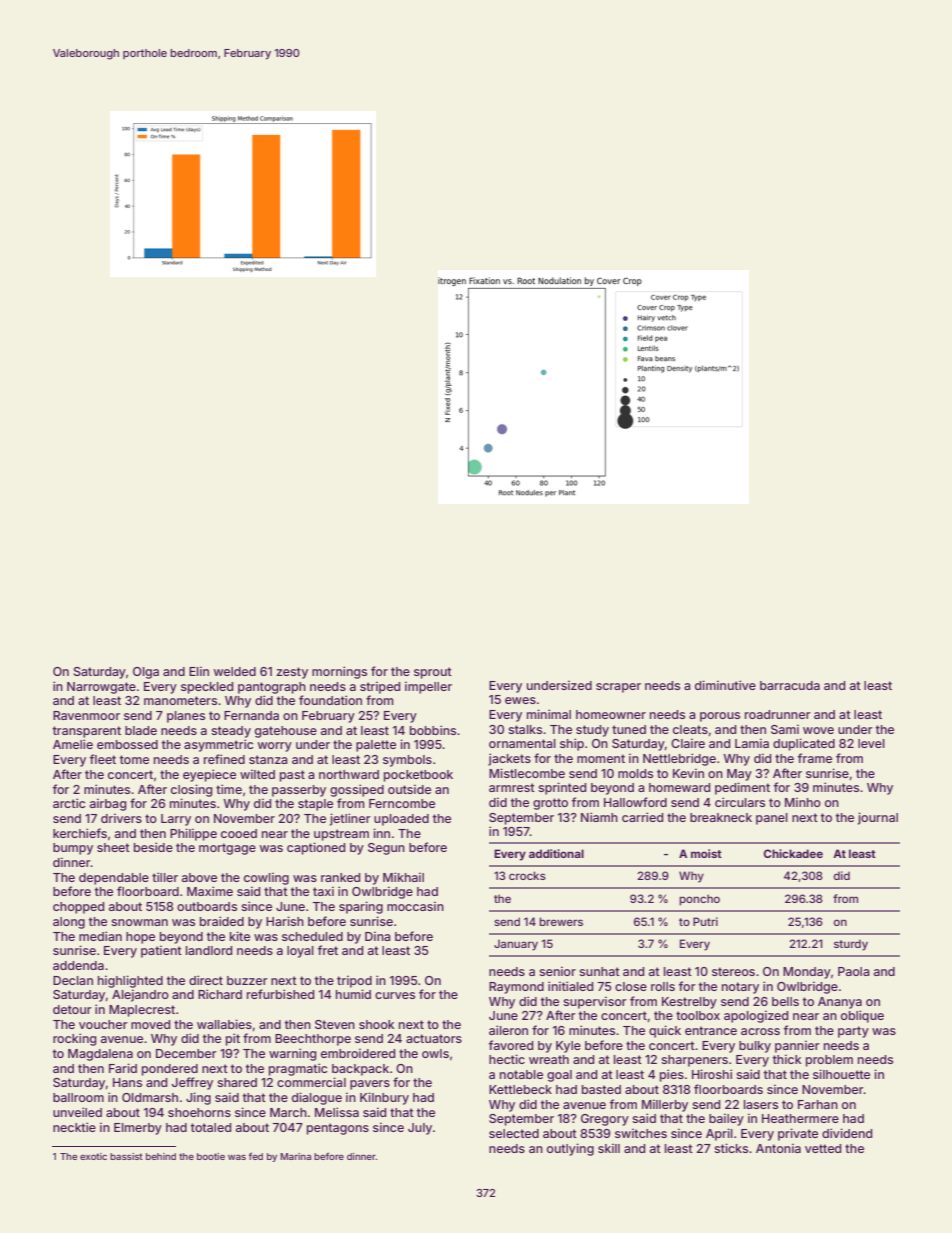 The width and height of the screenshot is (952, 1233). I want to click on closing, so click(192, 790).
